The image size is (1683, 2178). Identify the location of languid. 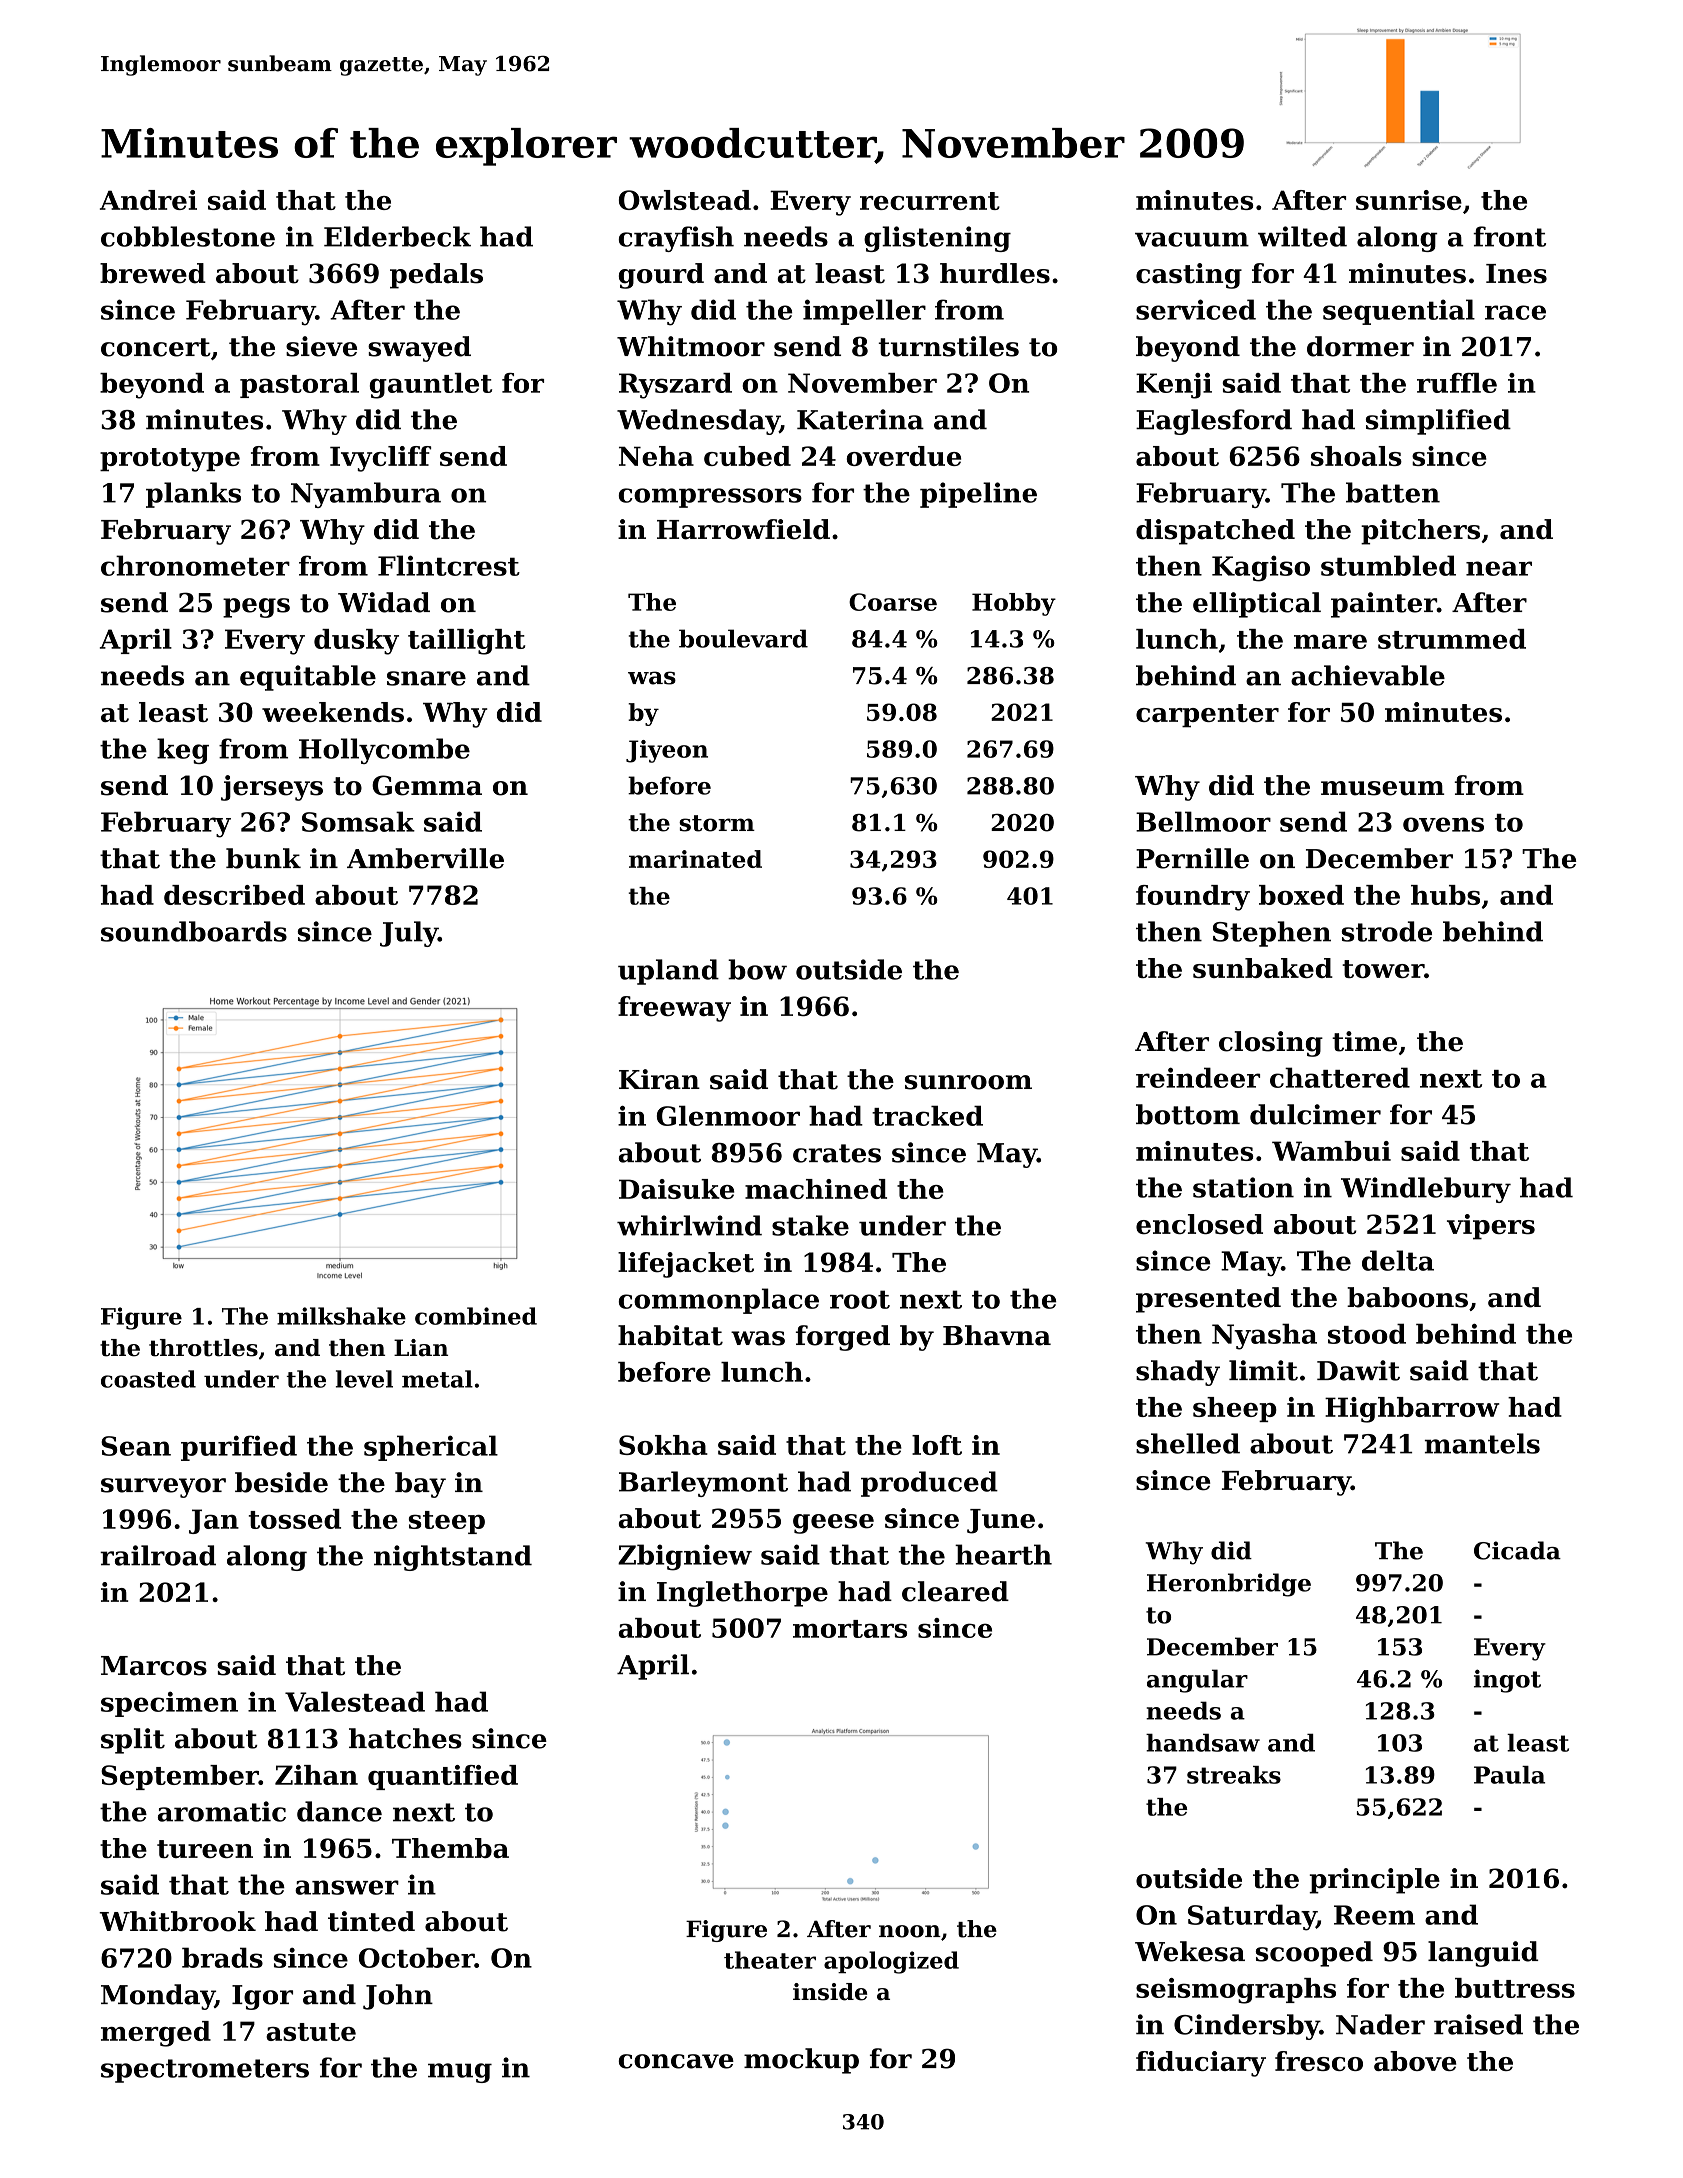
(1483, 1954).
